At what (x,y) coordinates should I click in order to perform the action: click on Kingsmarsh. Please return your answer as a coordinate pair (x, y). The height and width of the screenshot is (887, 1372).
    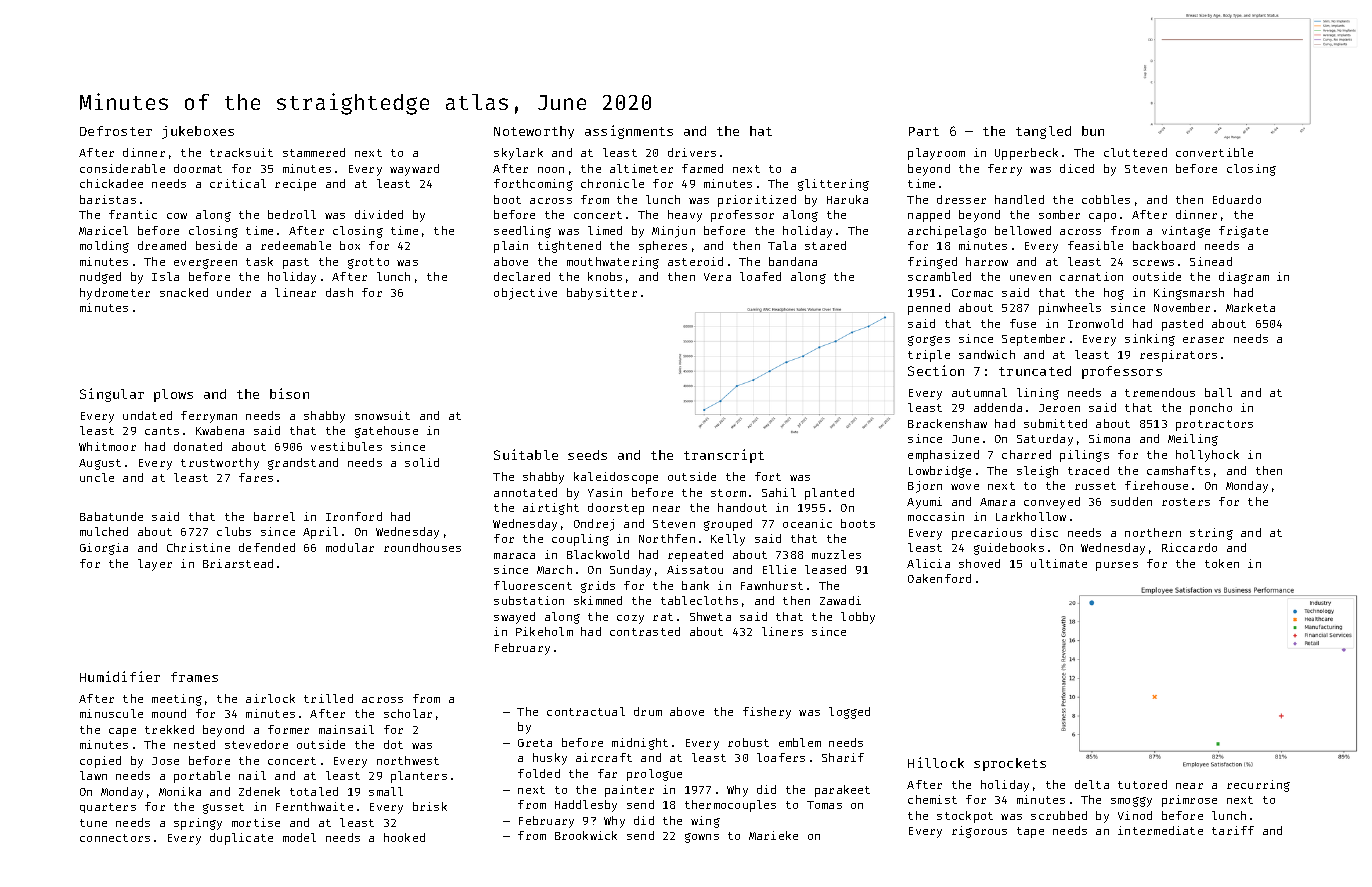
    Looking at the image, I should click on (1189, 294).
